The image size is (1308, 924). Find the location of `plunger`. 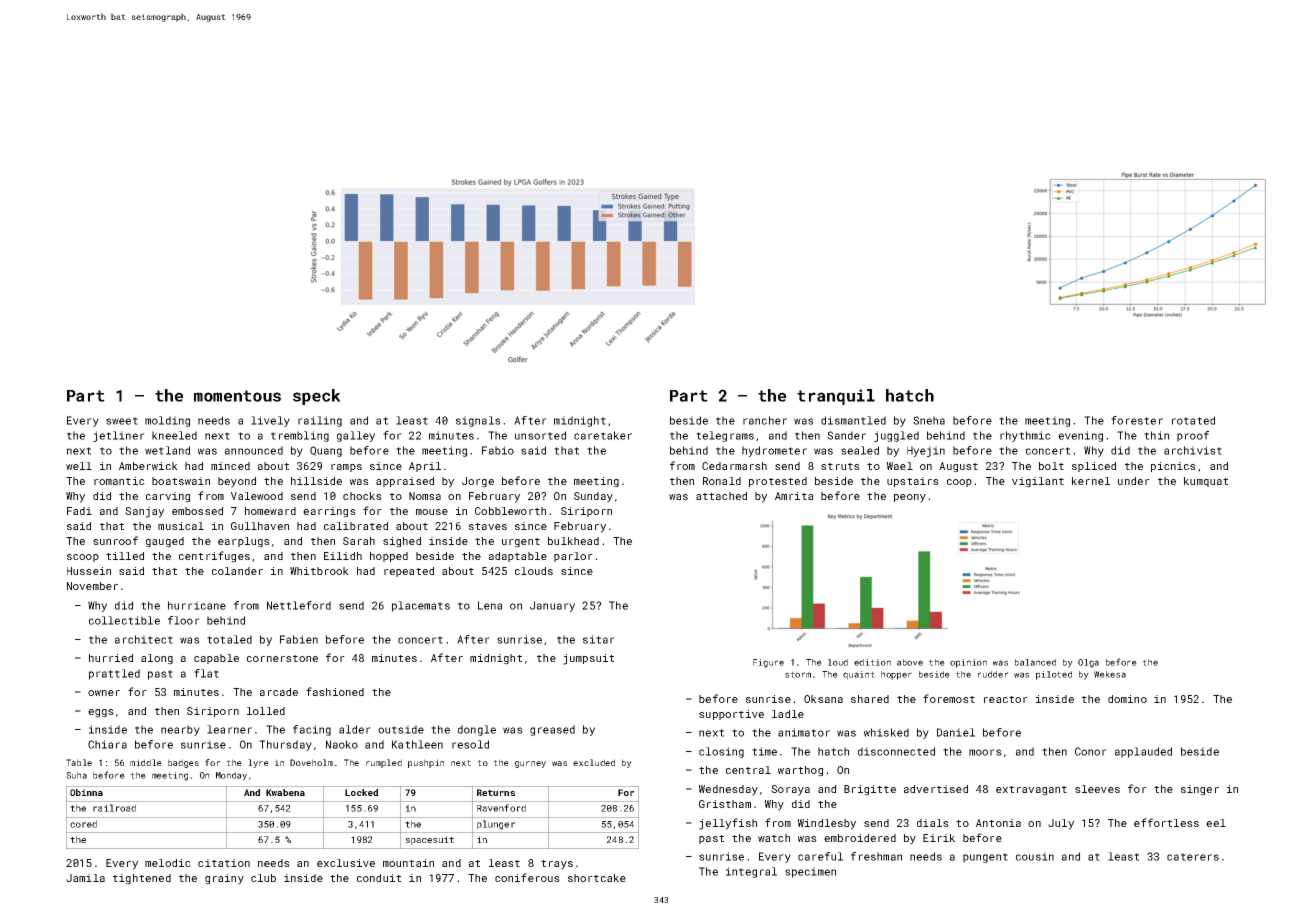

plunger is located at coordinates (496, 825).
